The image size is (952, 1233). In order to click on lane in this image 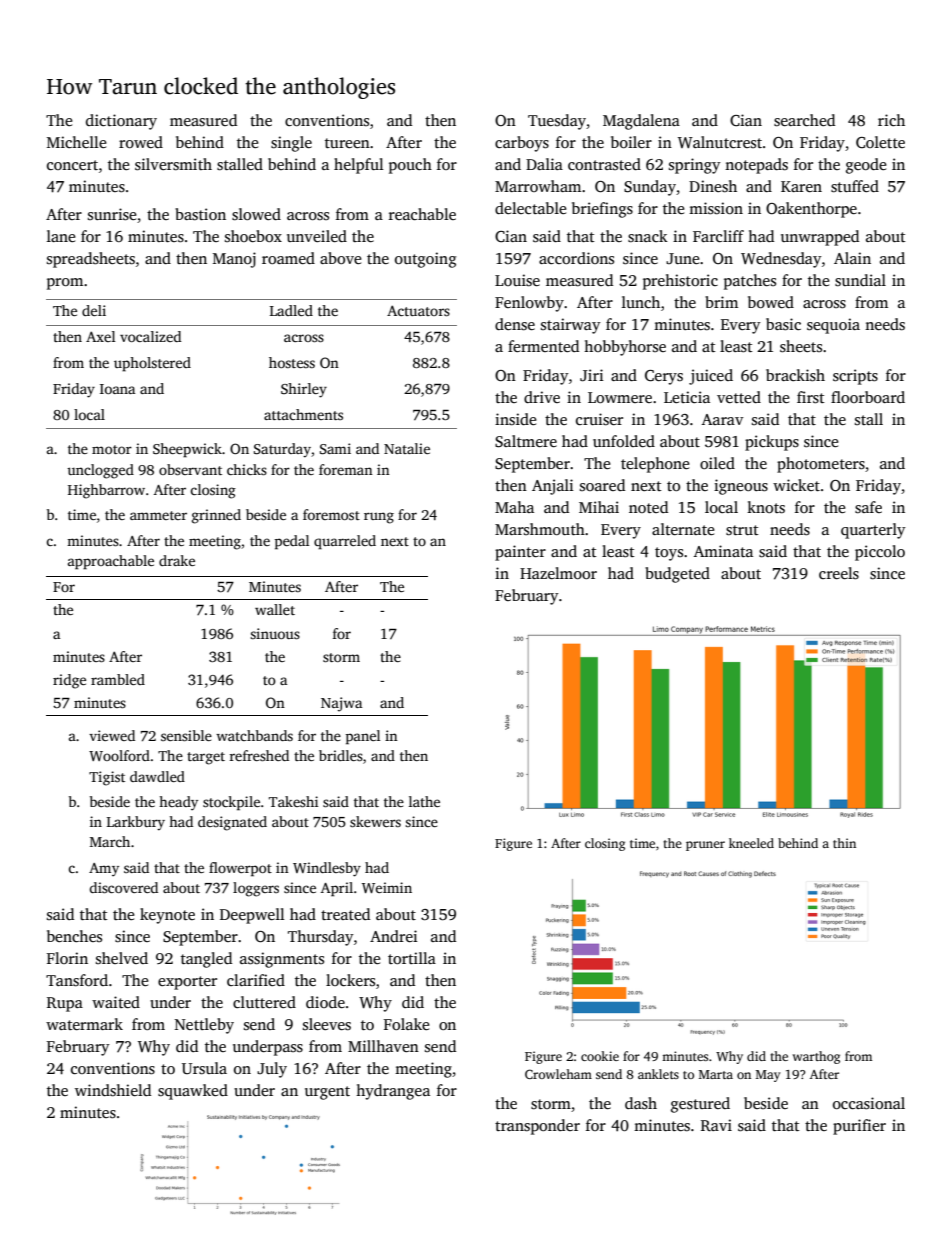, I will do `click(61, 236)`.
